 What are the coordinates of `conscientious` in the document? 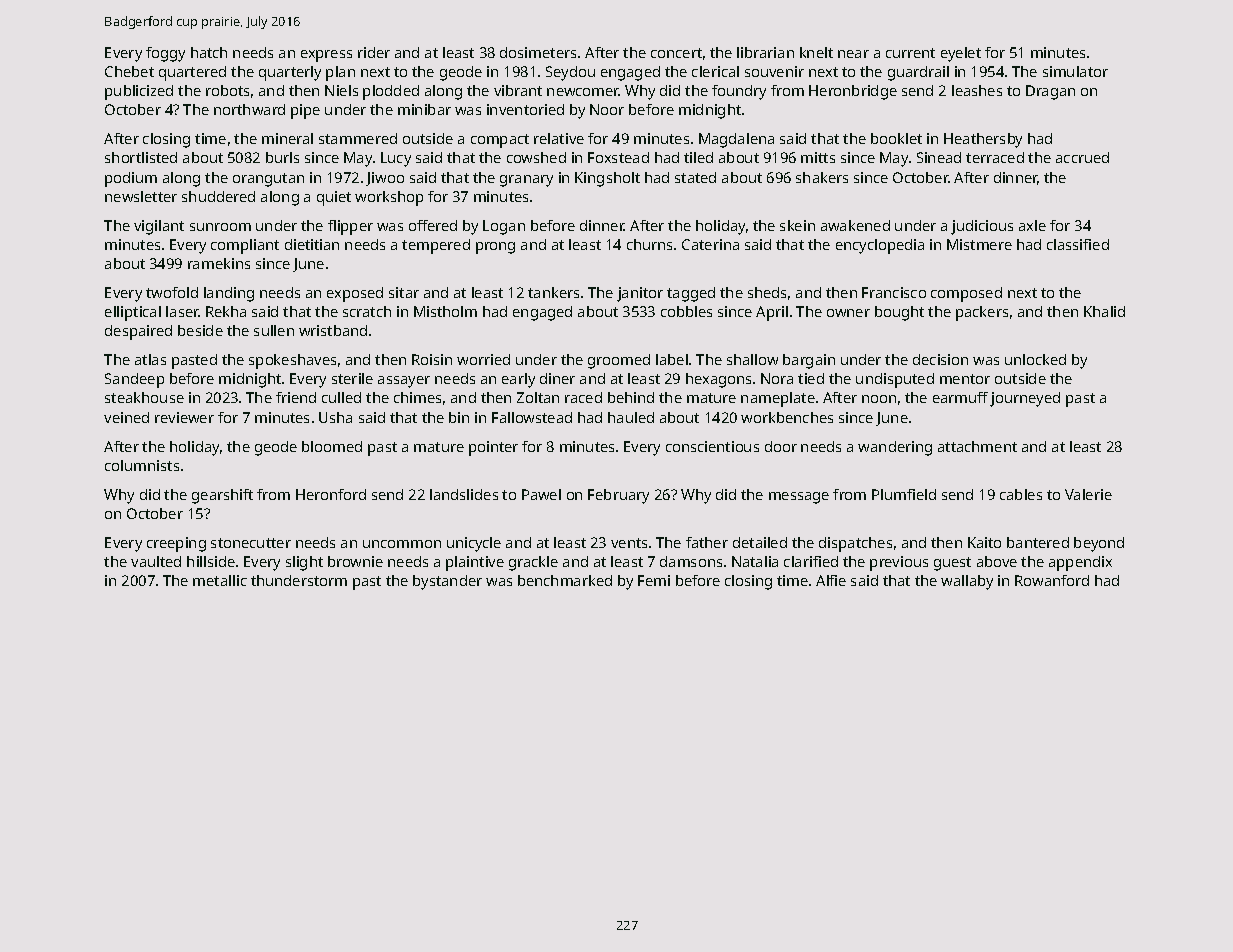 It's located at (712, 446).
